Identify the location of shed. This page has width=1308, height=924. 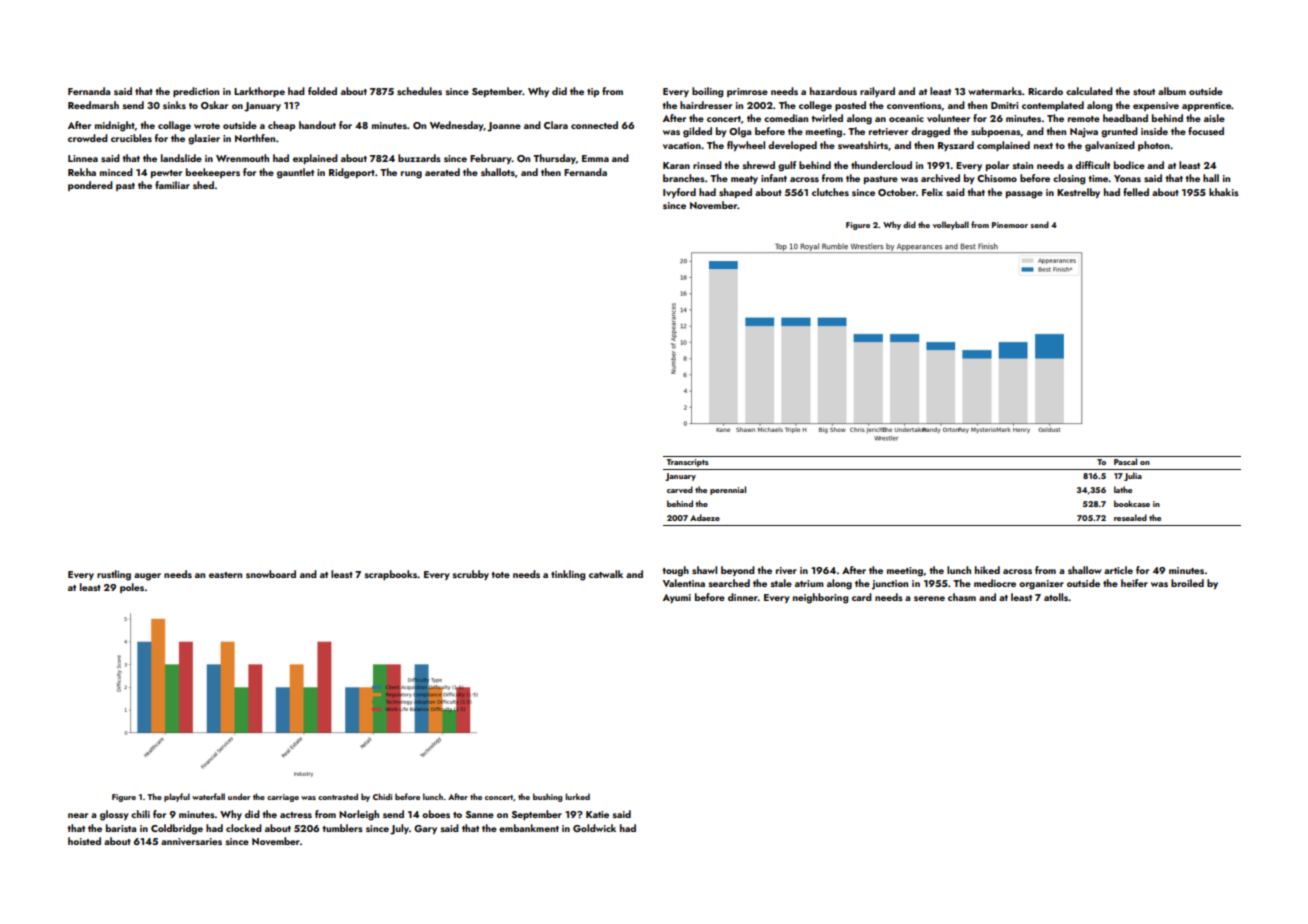
(203, 185).
